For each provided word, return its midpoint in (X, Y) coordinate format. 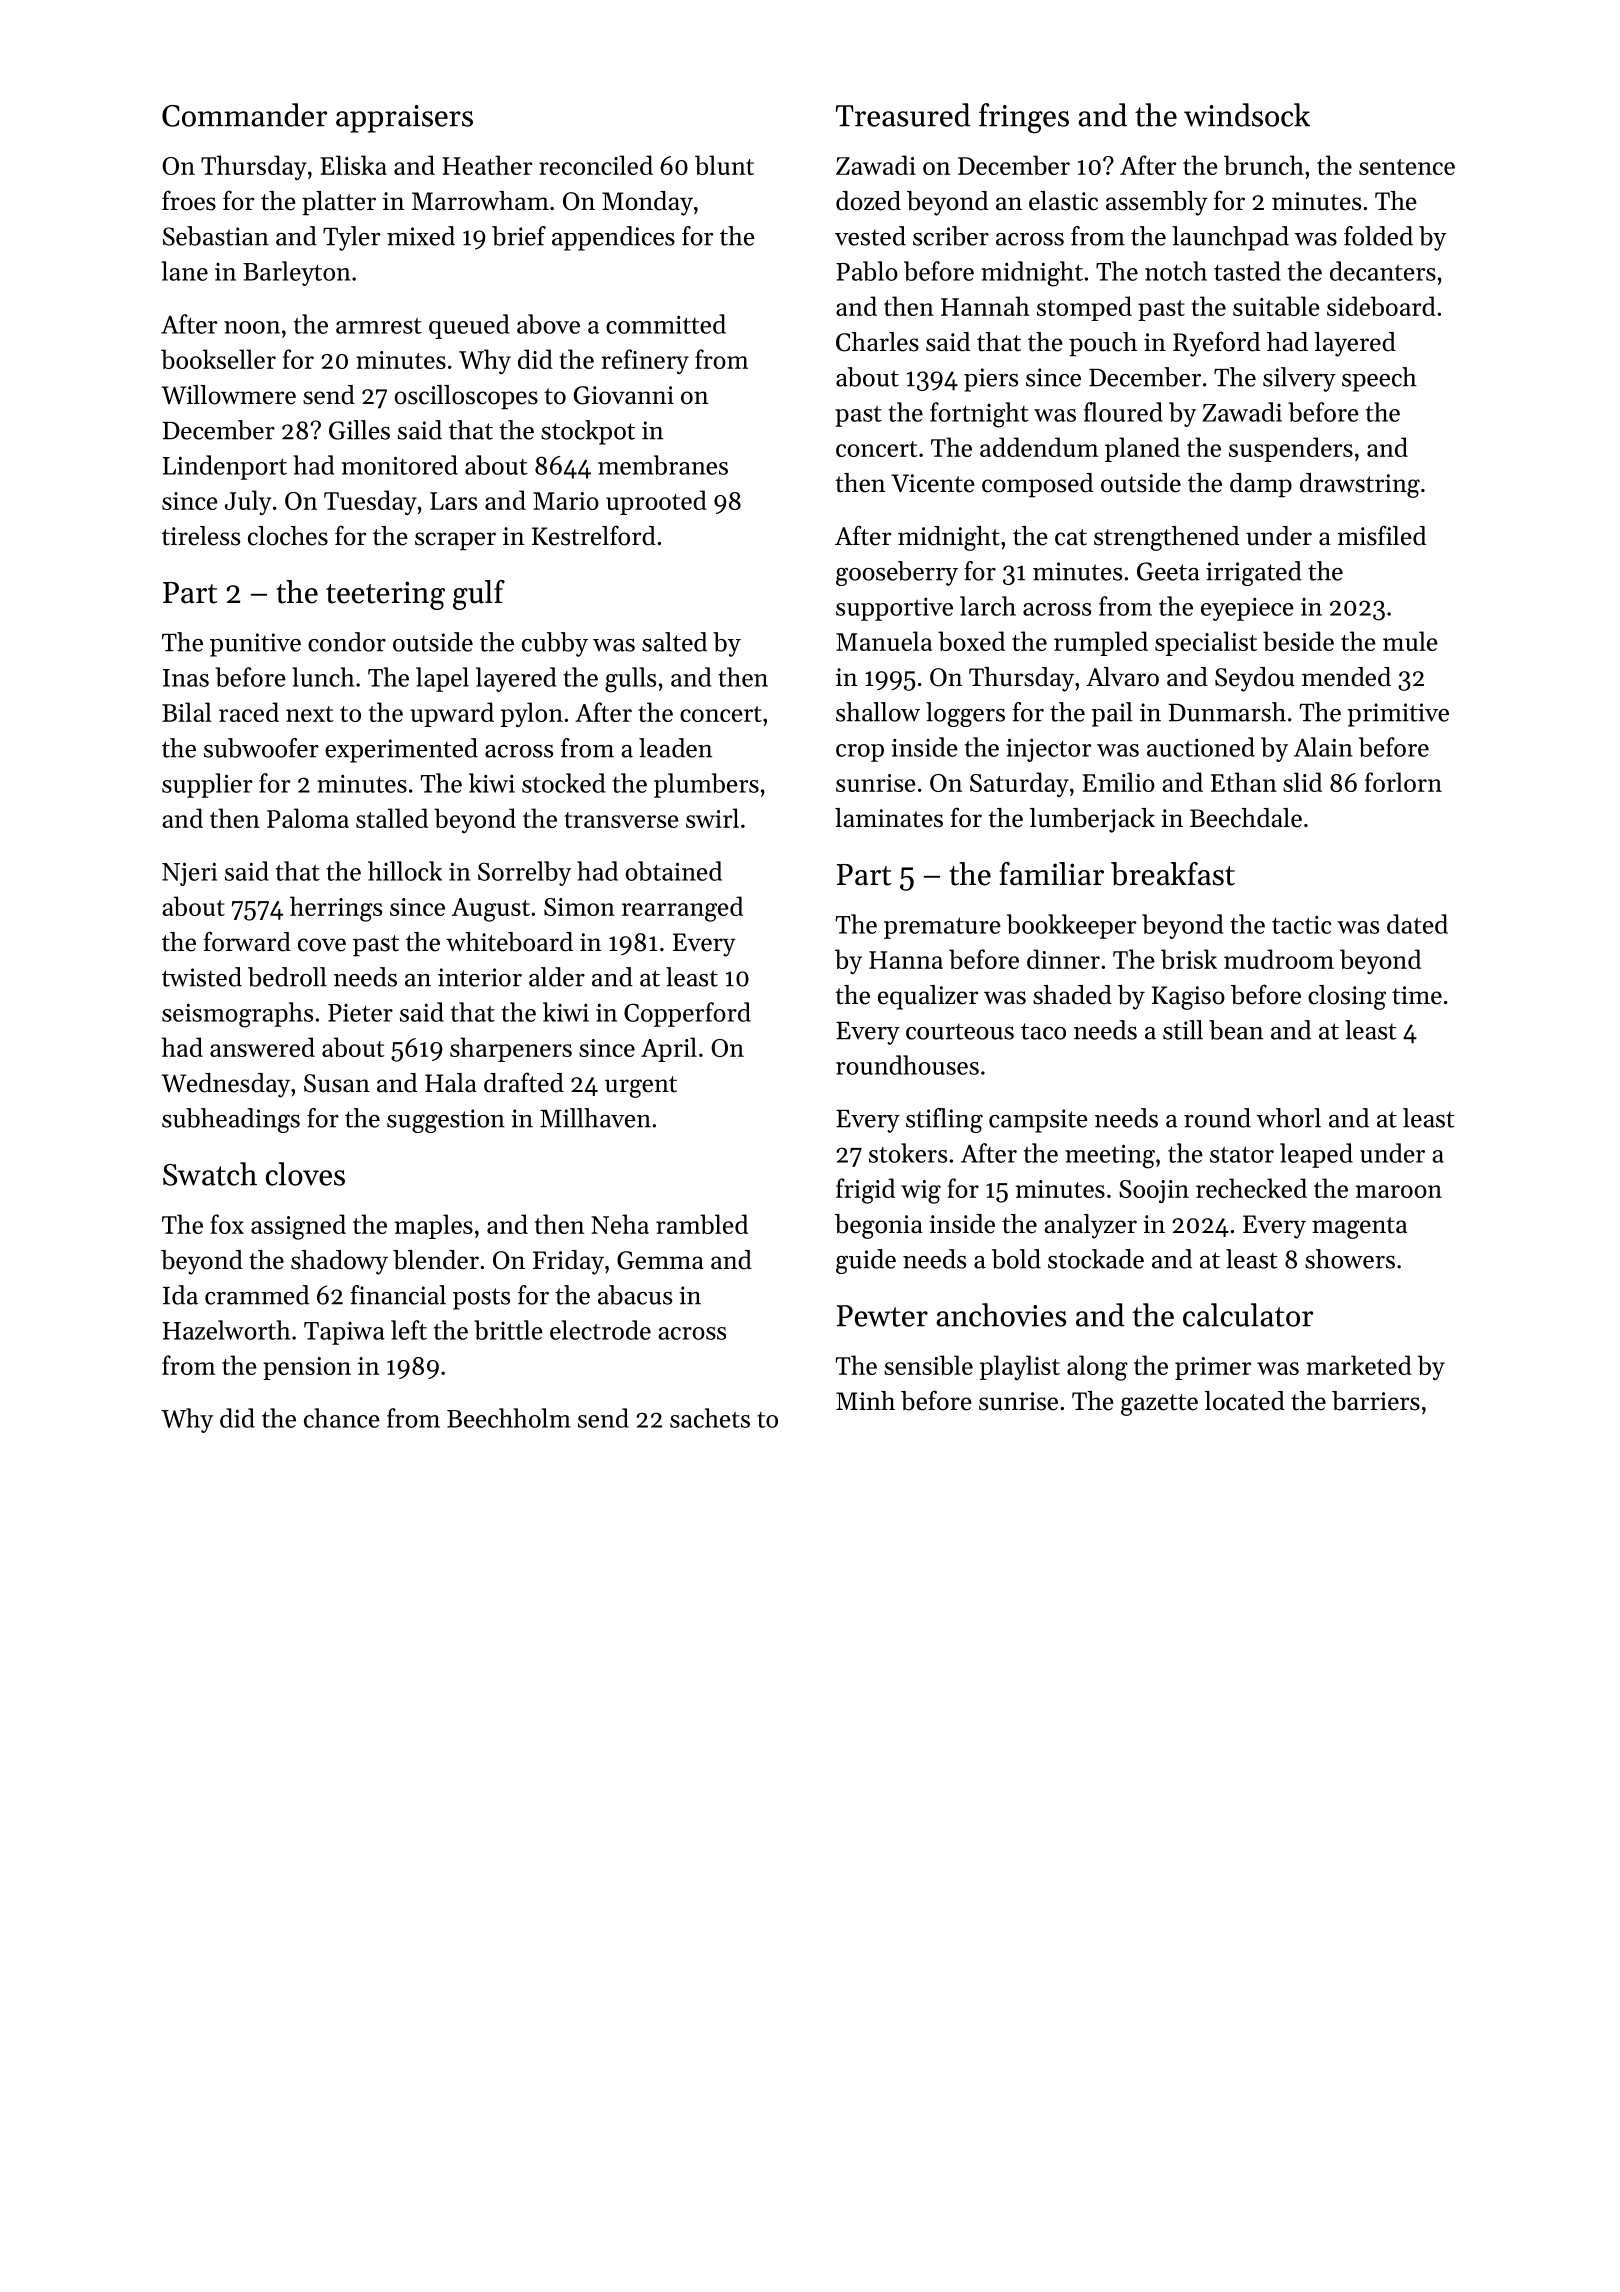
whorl (1289, 1118)
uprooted (656, 502)
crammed (257, 1295)
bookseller (218, 359)
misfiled (1381, 535)
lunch (323, 677)
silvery (1299, 379)
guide (866, 1261)
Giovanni (624, 395)
